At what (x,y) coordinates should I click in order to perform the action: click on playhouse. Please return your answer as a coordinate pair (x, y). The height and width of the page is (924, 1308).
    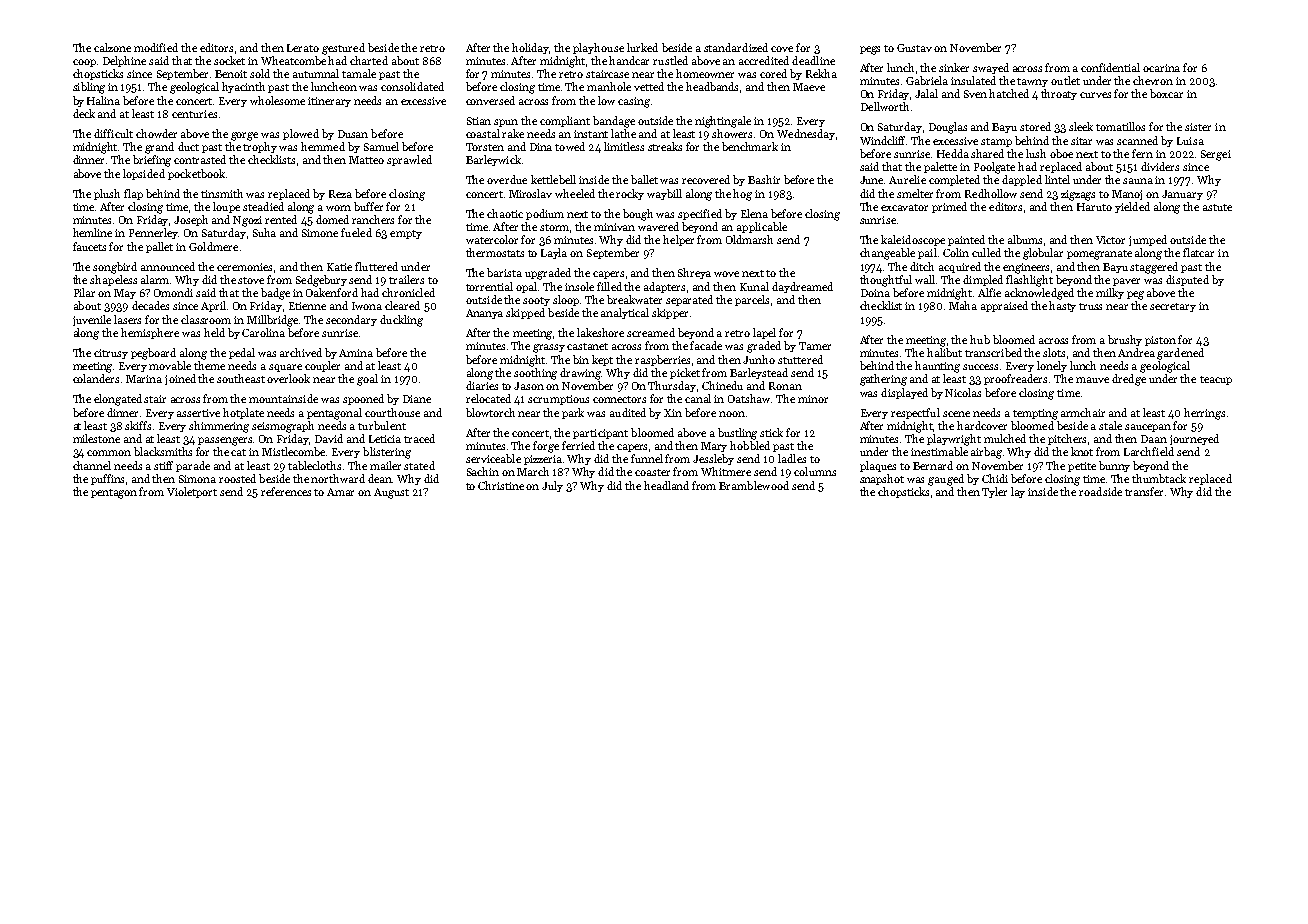
    Looking at the image, I should click on (598, 48).
